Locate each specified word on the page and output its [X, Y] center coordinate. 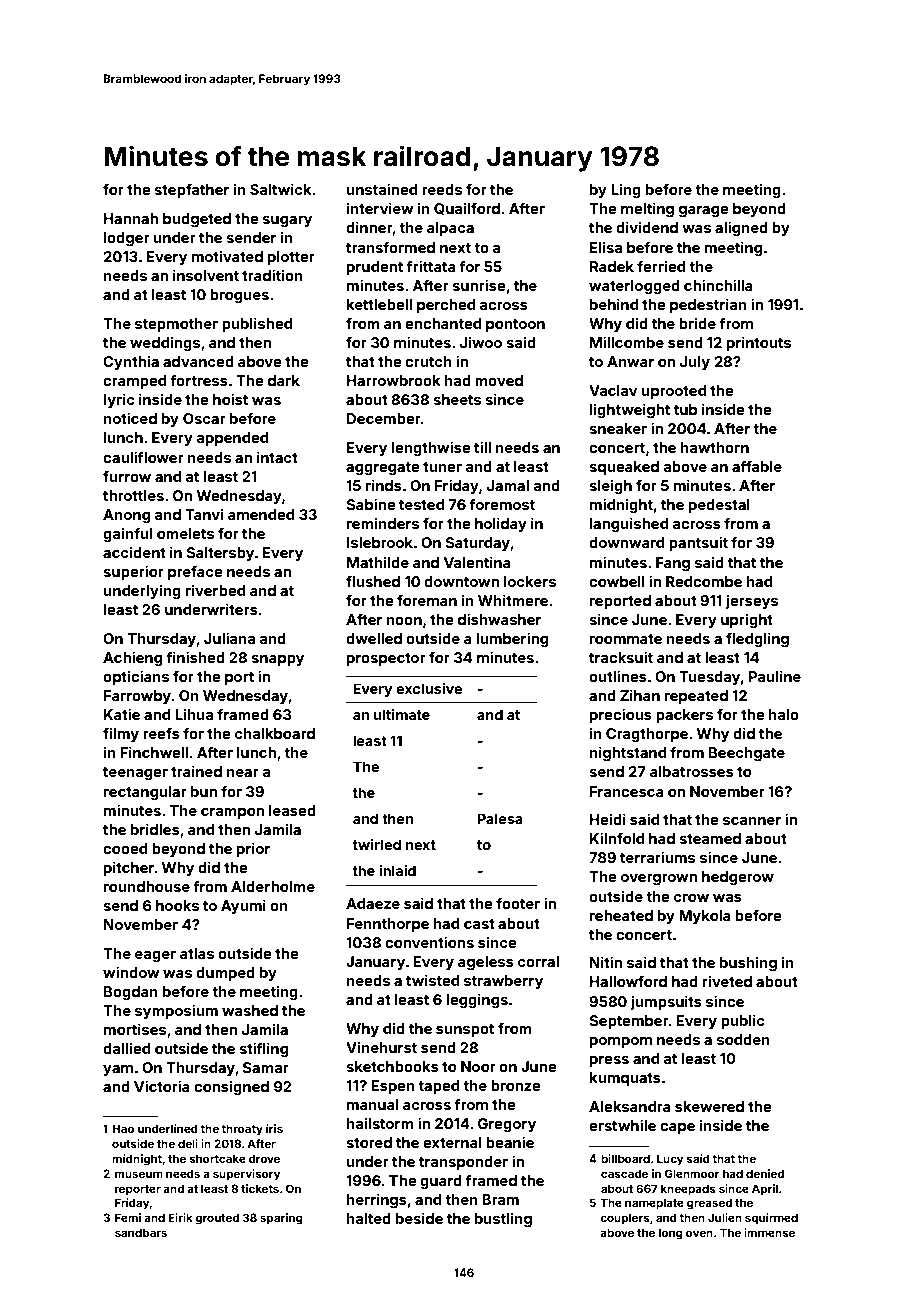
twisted [432, 980]
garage [704, 211]
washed [250, 1010]
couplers [625, 1219]
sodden [743, 1039]
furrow [127, 476]
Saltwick [281, 189]
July [695, 363]
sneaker [618, 428]
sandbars [141, 1232]
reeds [442, 189]
